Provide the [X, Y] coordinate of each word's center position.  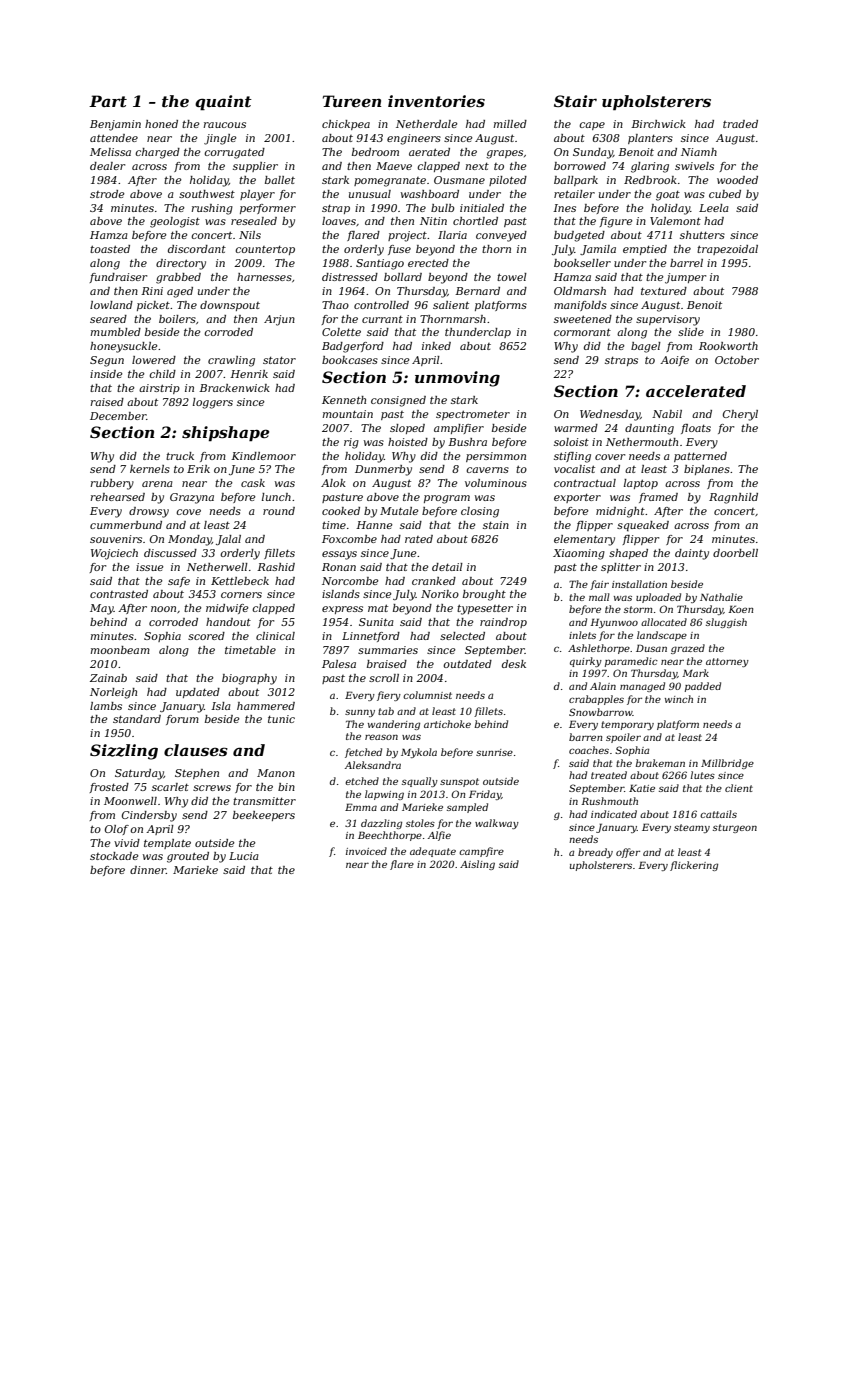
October [737, 360]
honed [161, 124]
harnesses [264, 277]
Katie [642, 788]
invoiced [366, 851]
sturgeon [735, 828]
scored [206, 636]
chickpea [346, 125]
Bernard [477, 291]
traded [740, 124]
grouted [188, 857]
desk [514, 664]
